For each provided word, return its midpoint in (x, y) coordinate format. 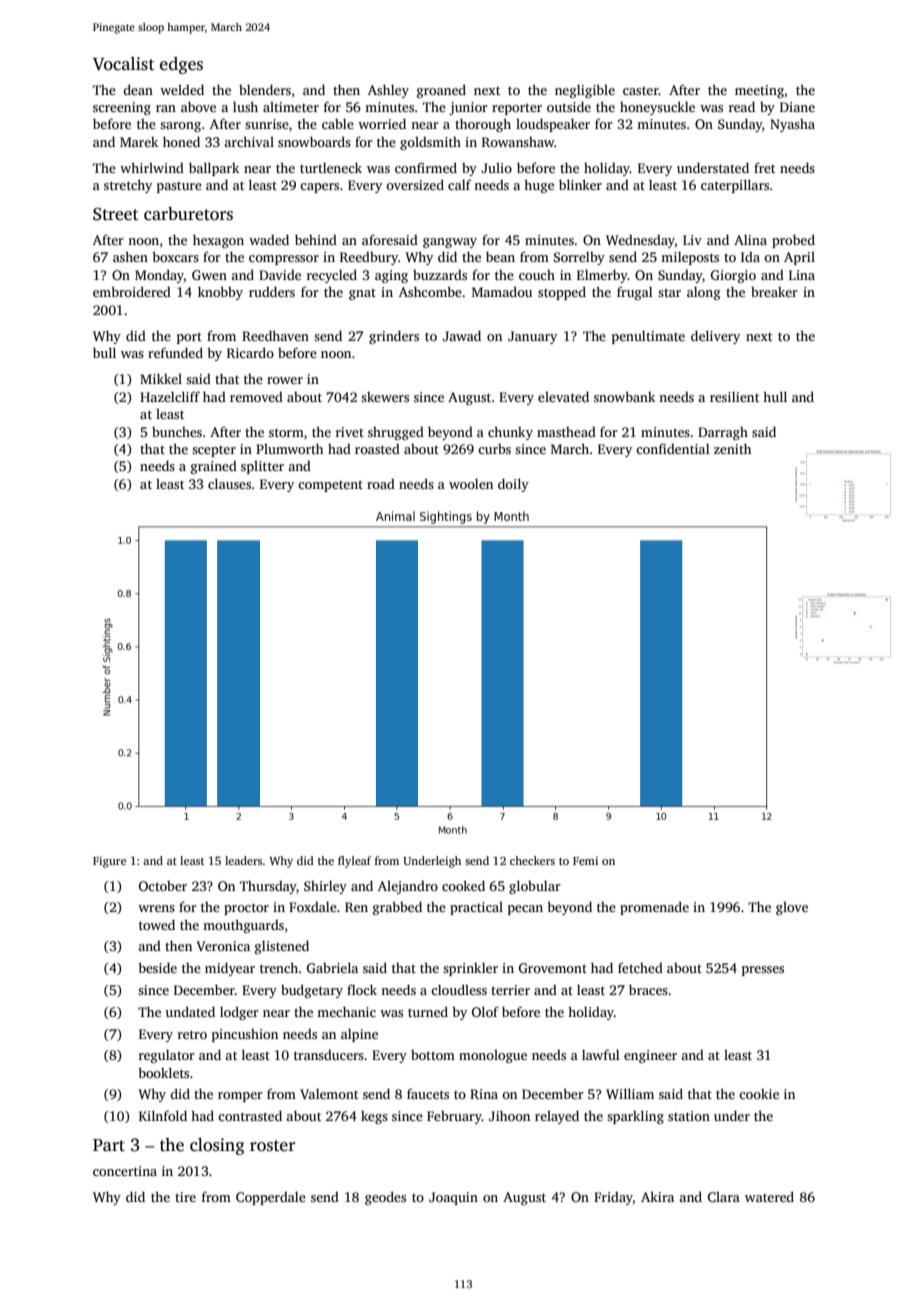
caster (641, 91)
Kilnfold (163, 1115)
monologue (493, 1056)
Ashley (388, 91)
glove (792, 908)
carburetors (188, 214)
